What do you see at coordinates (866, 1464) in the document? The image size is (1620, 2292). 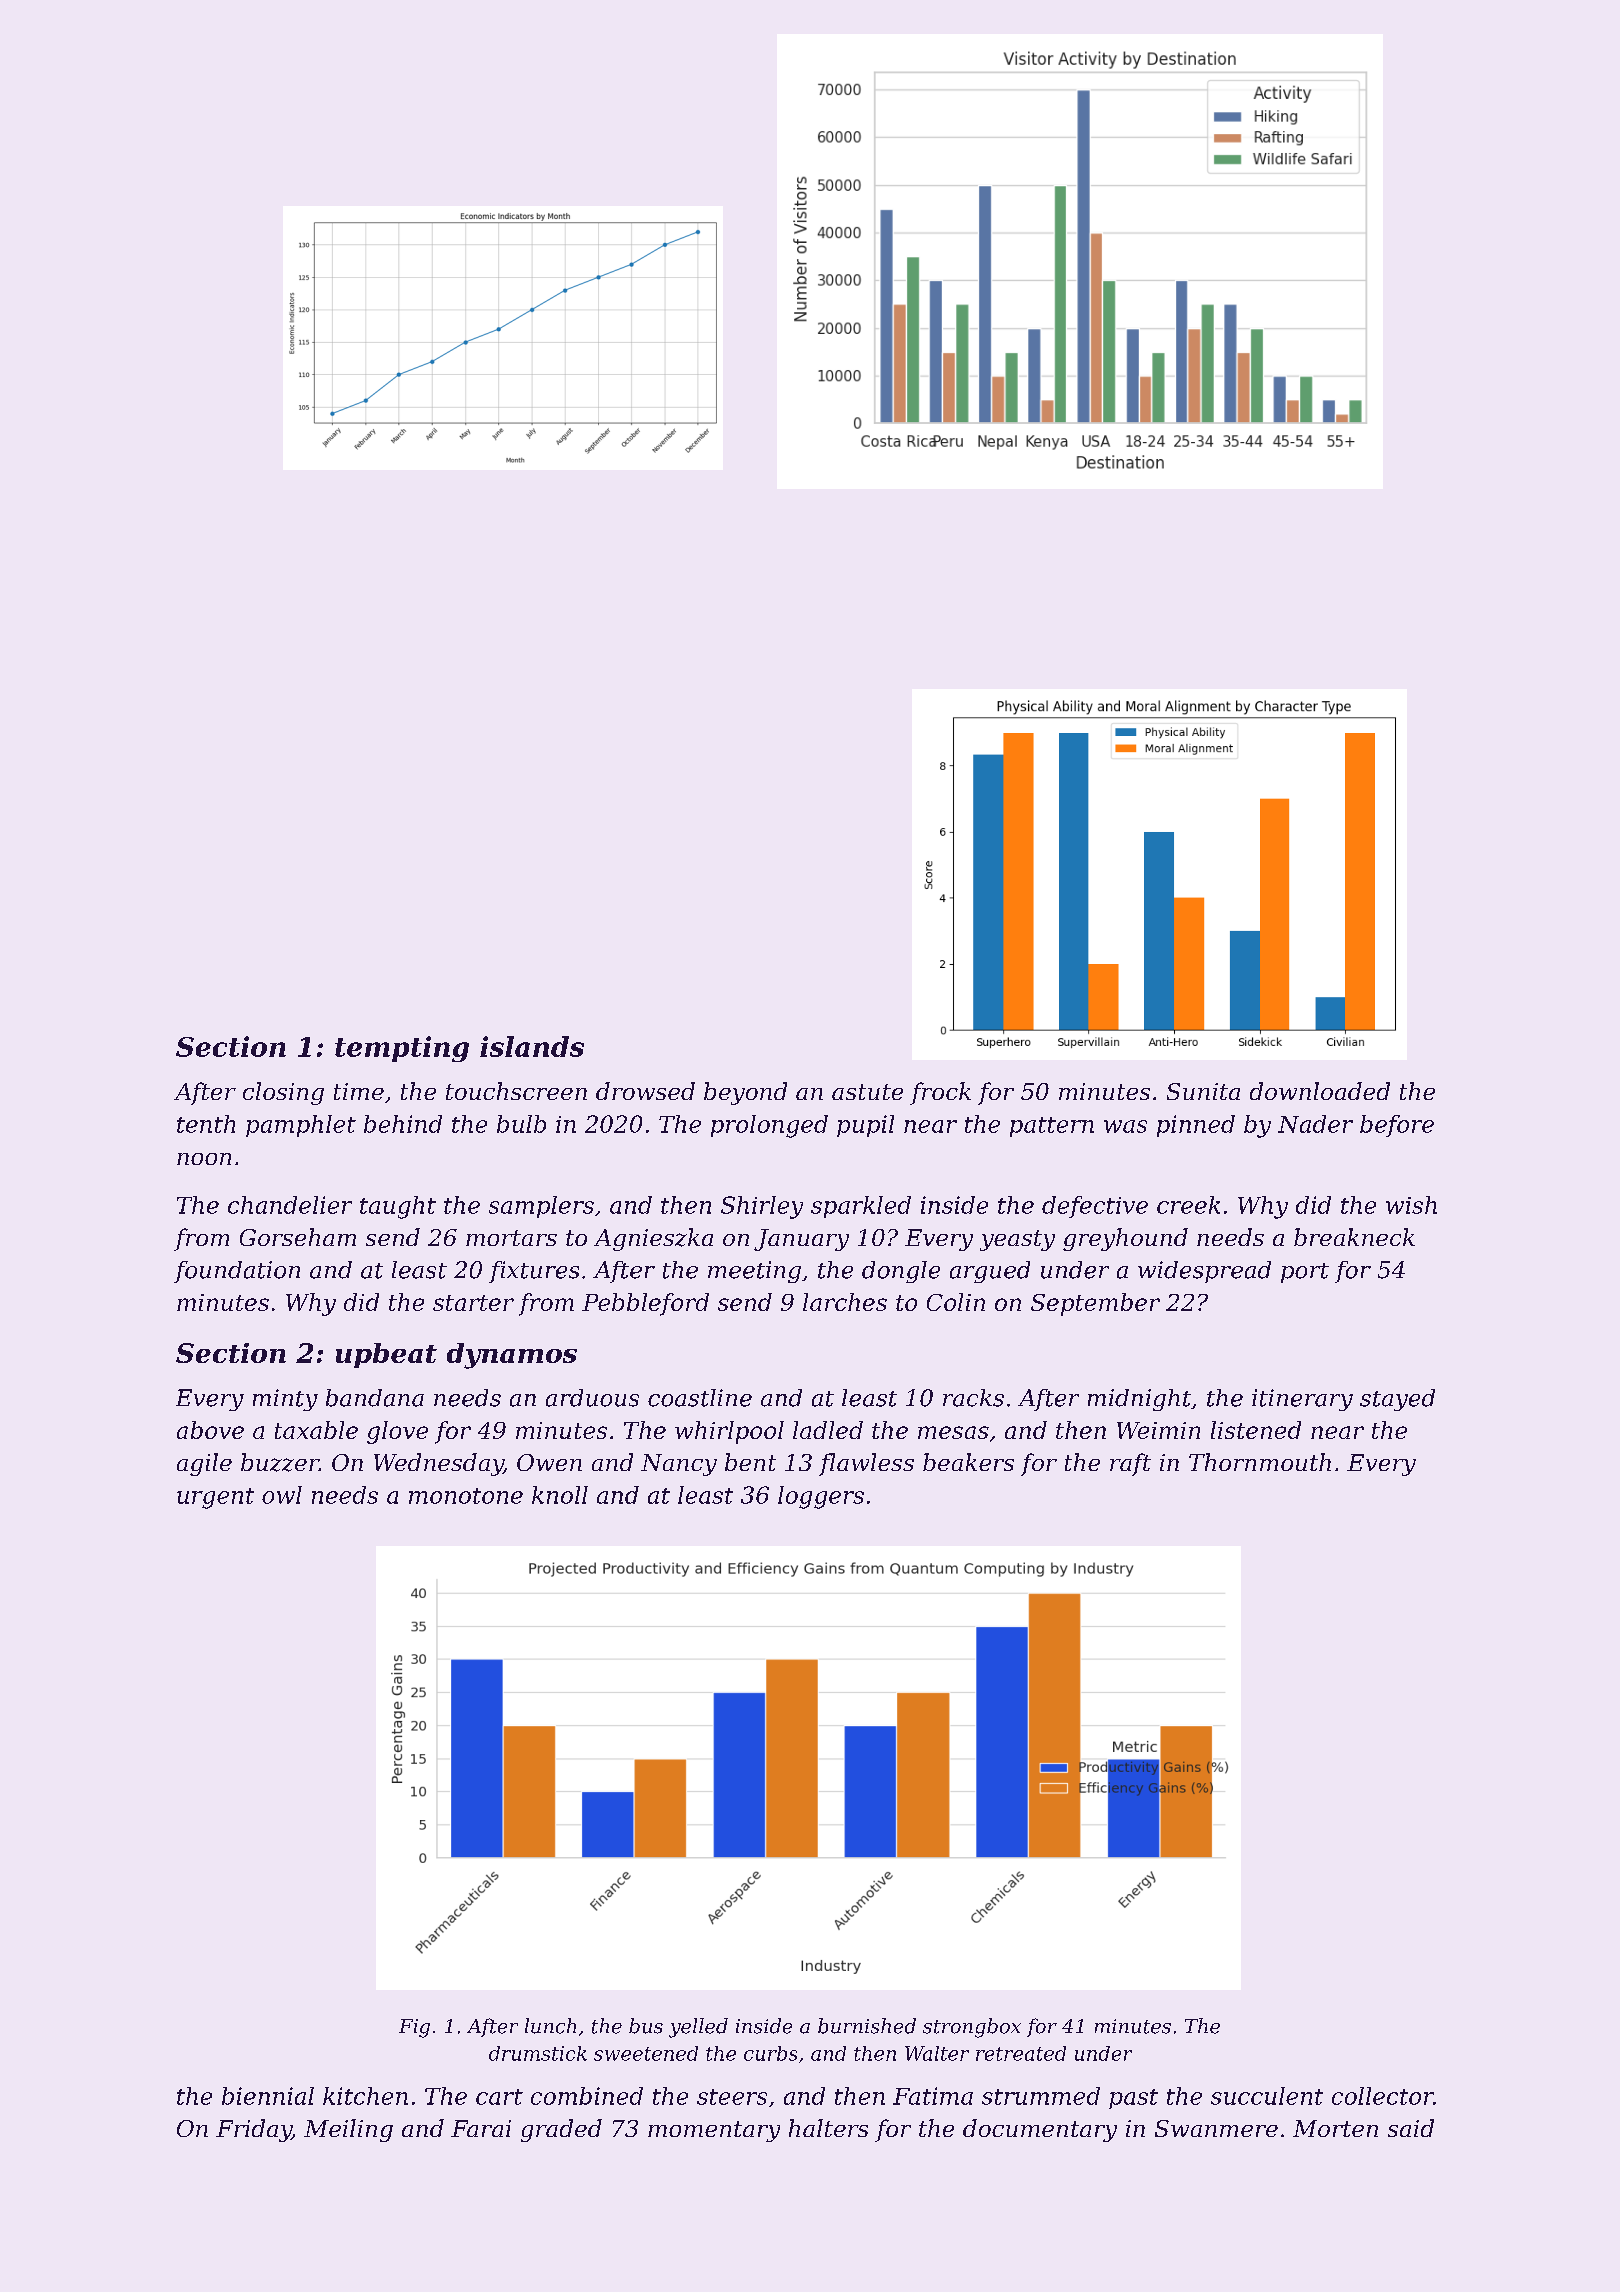 I see `flawless` at bounding box center [866, 1464].
